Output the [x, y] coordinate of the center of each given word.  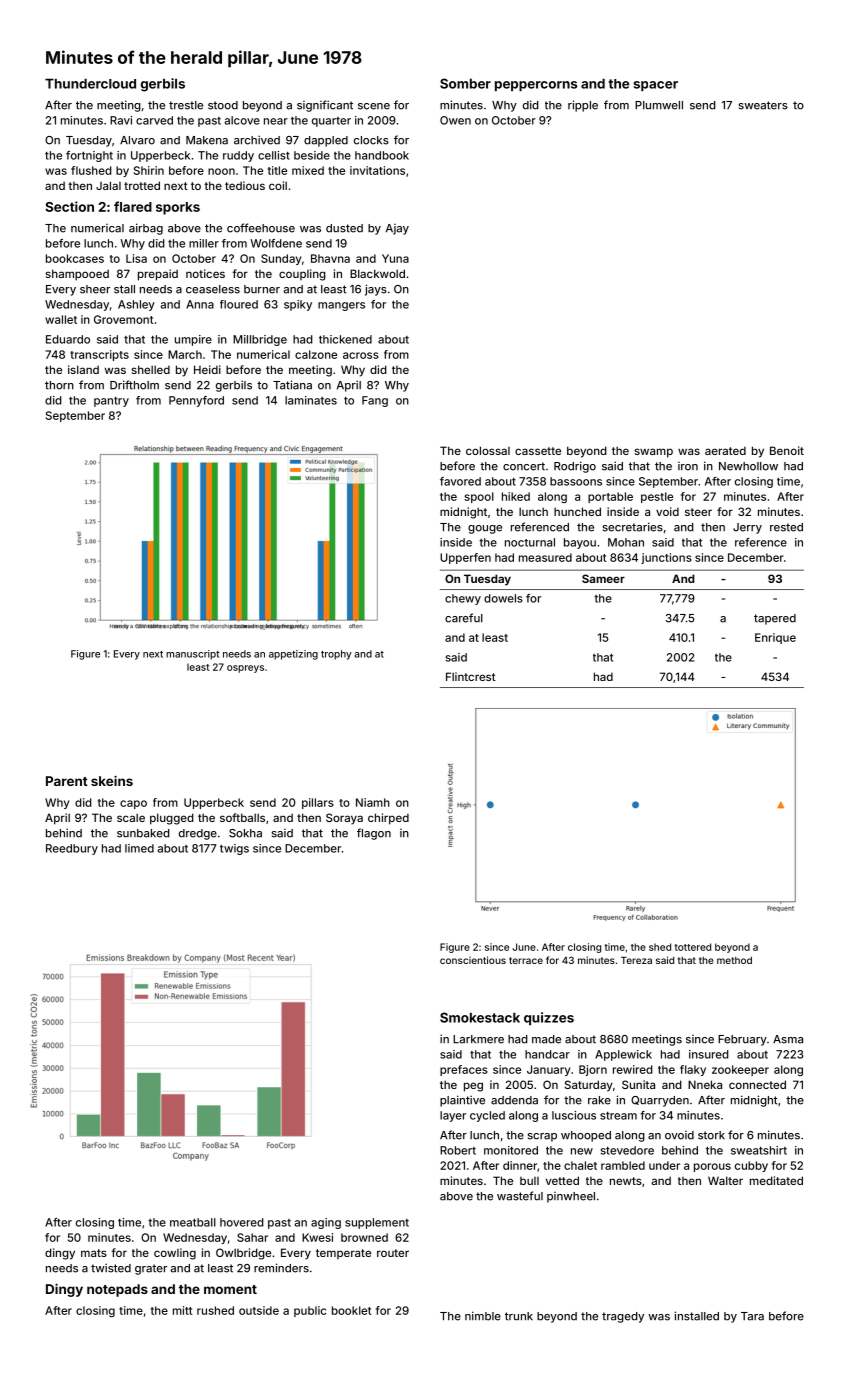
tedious [245, 185]
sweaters [763, 105]
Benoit [787, 450]
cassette [538, 451]
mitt [183, 1310]
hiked [516, 496]
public [310, 1311]
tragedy [623, 1317]
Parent [67, 781]
